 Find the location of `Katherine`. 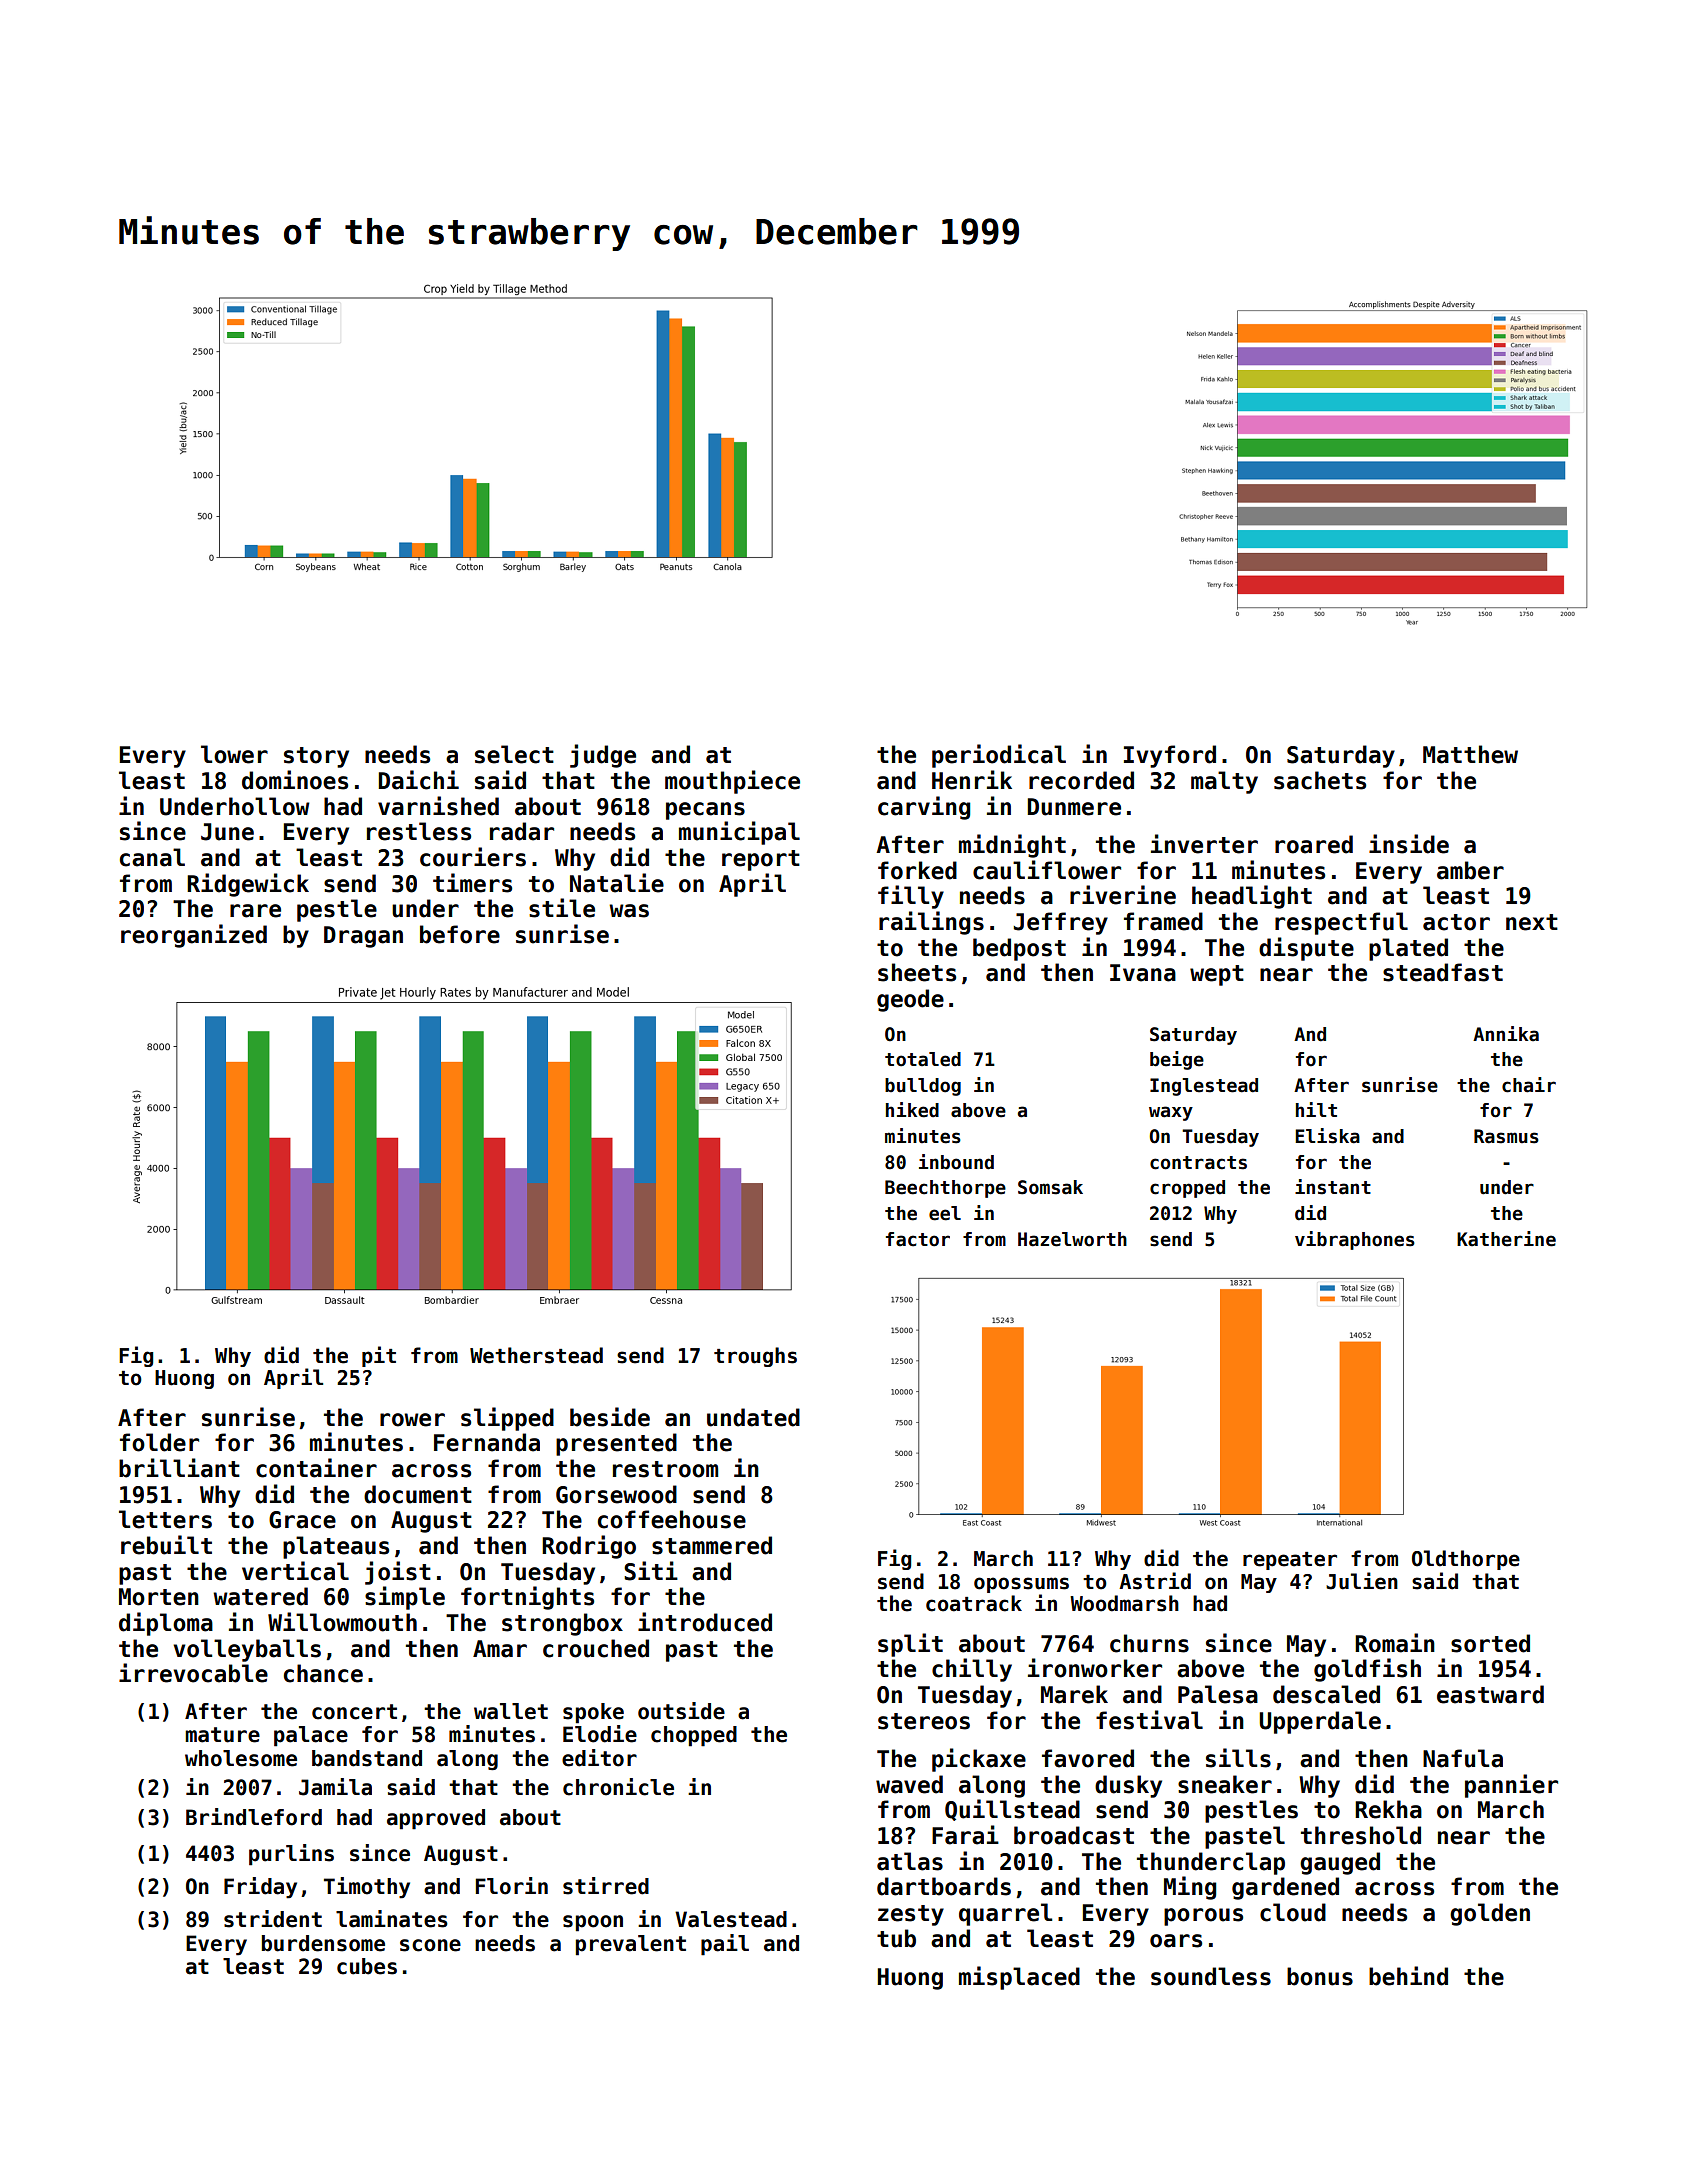

Katherine is located at coordinates (1506, 1239).
